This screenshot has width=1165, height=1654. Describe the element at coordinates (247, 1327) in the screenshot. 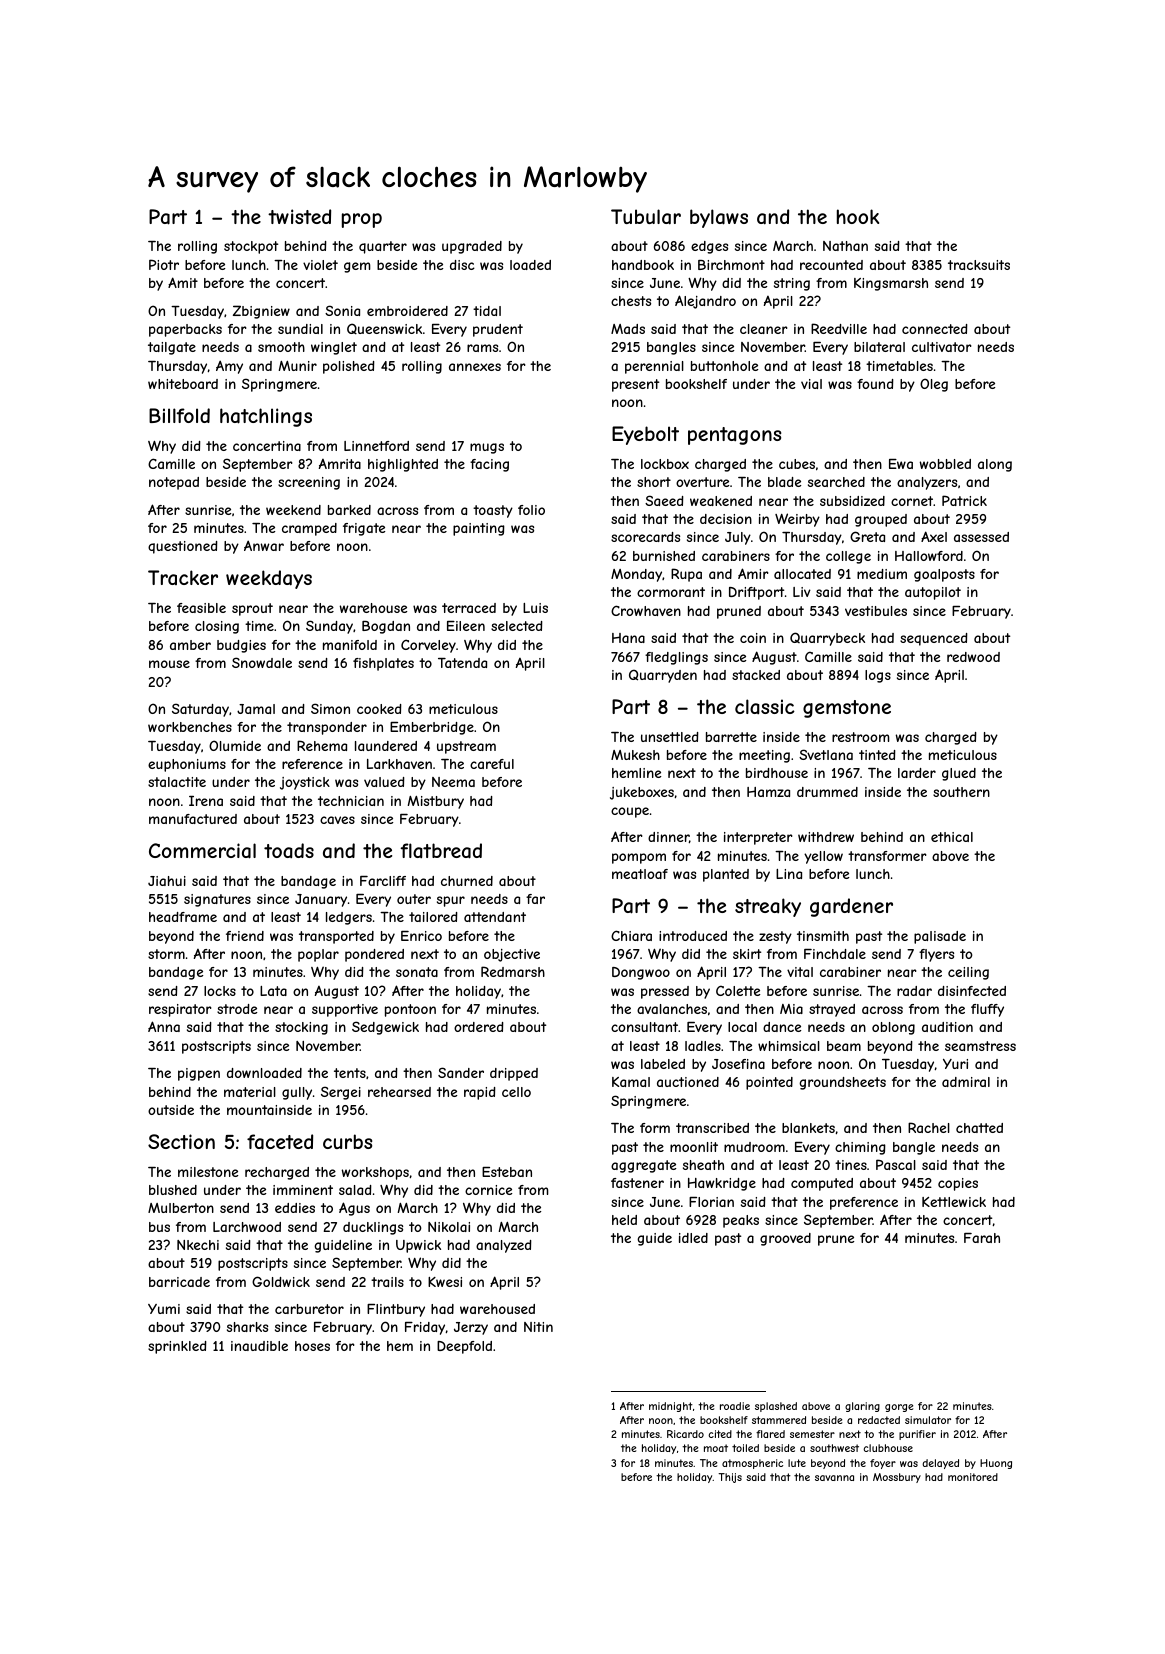

I see `sharks` at that location.
